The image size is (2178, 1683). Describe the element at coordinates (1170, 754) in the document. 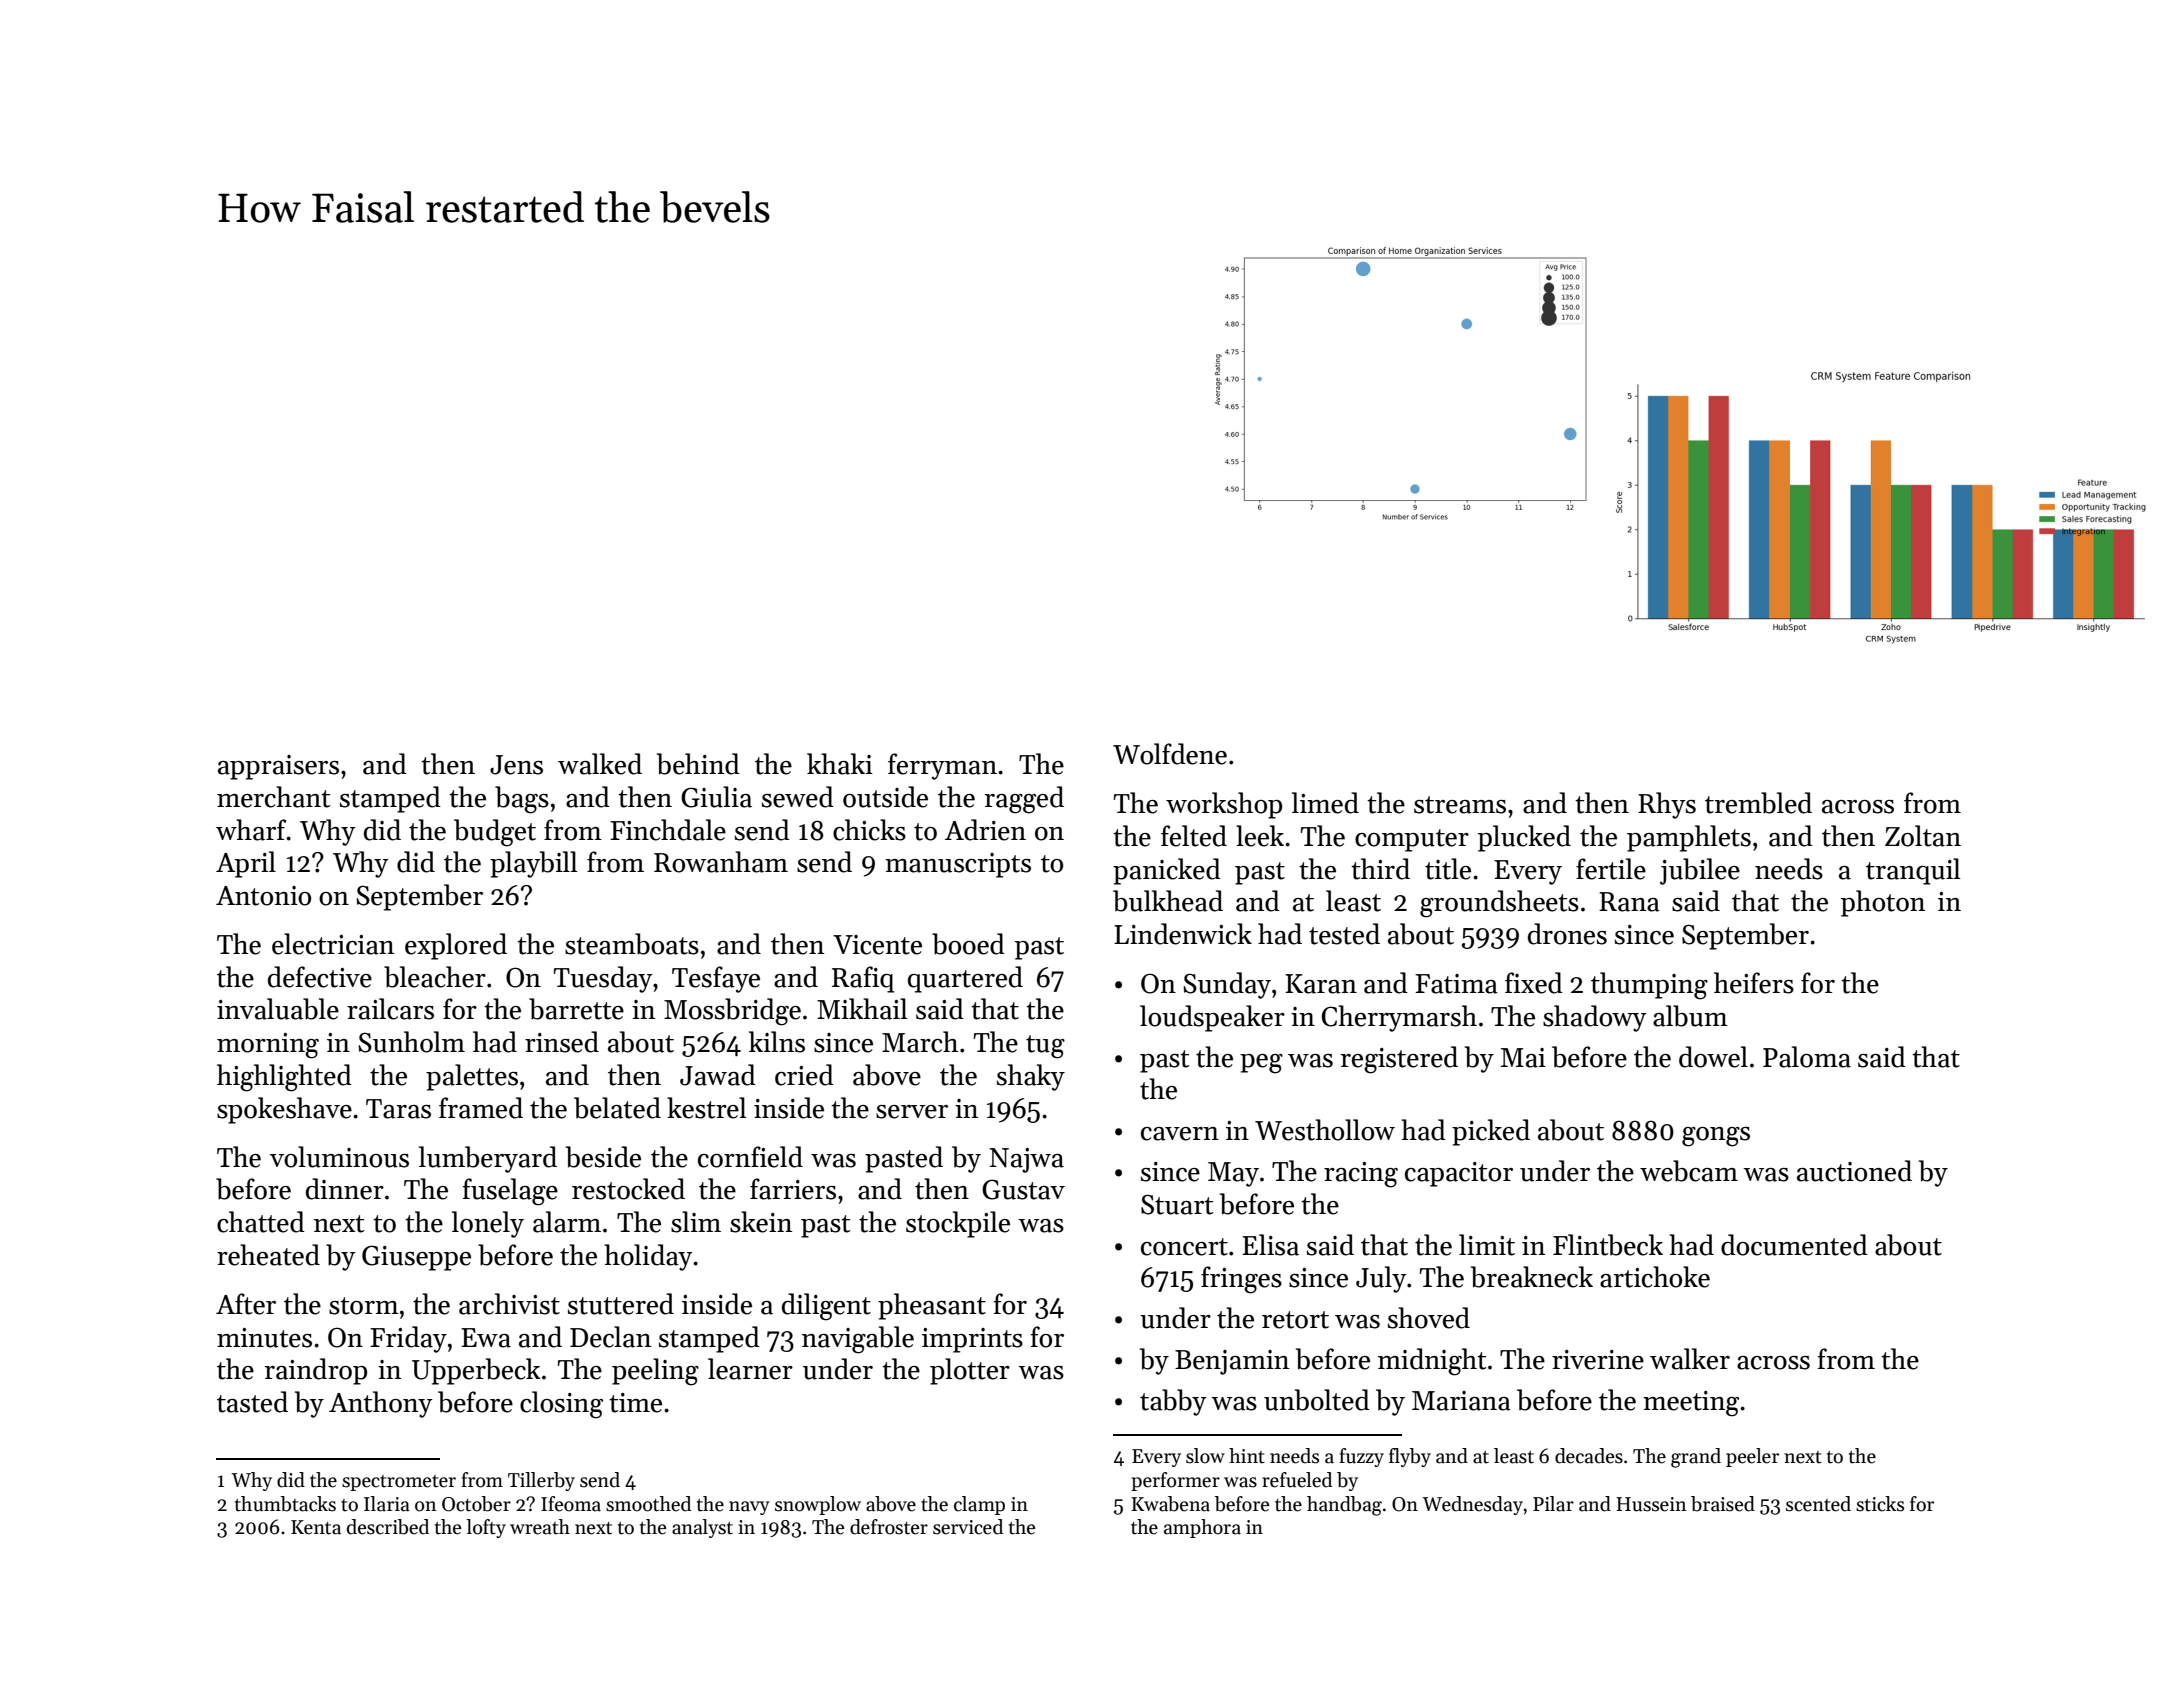

I see `Wolfdene` at that location.
